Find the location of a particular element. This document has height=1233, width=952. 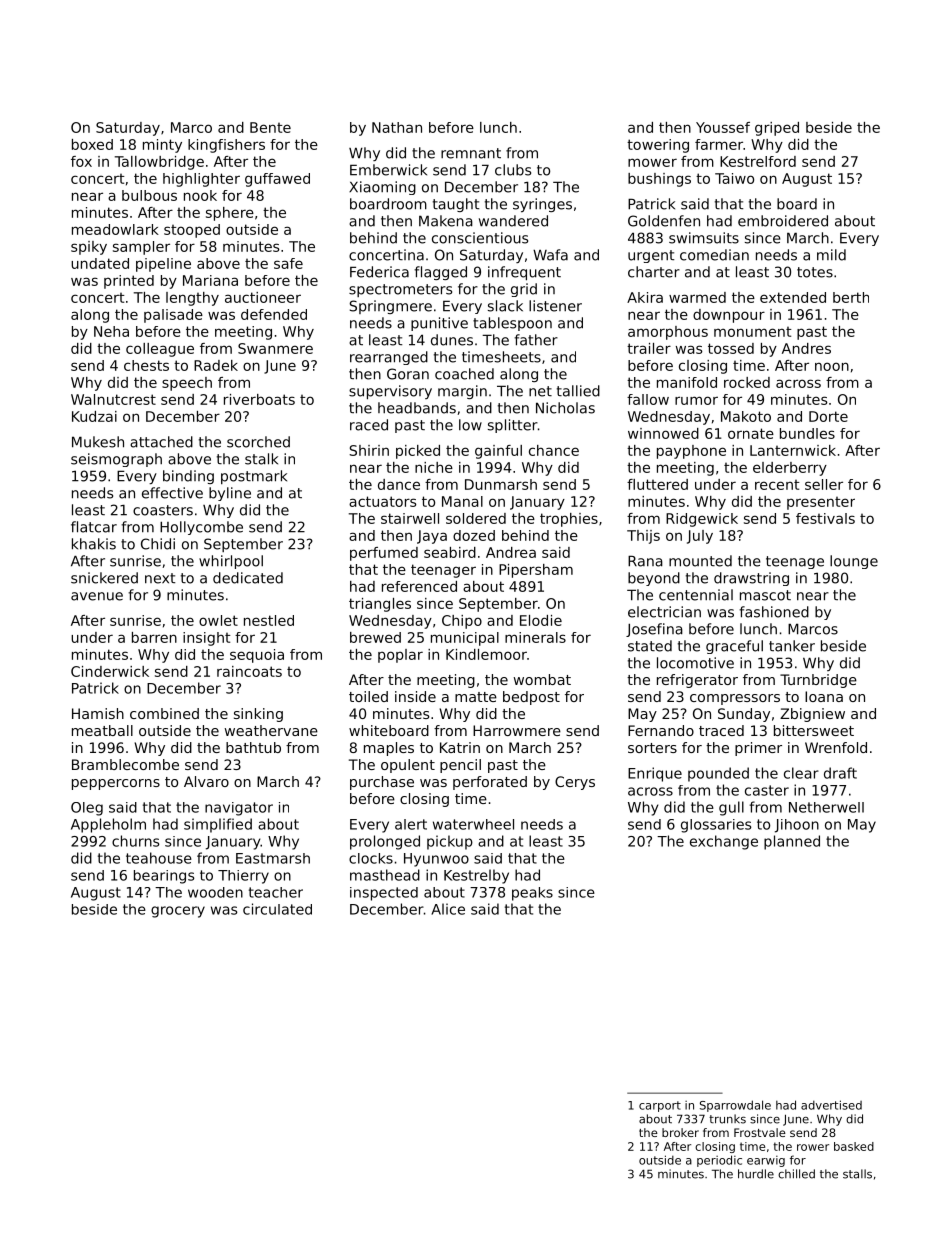

tanker is located at coordinates (792, 646).
